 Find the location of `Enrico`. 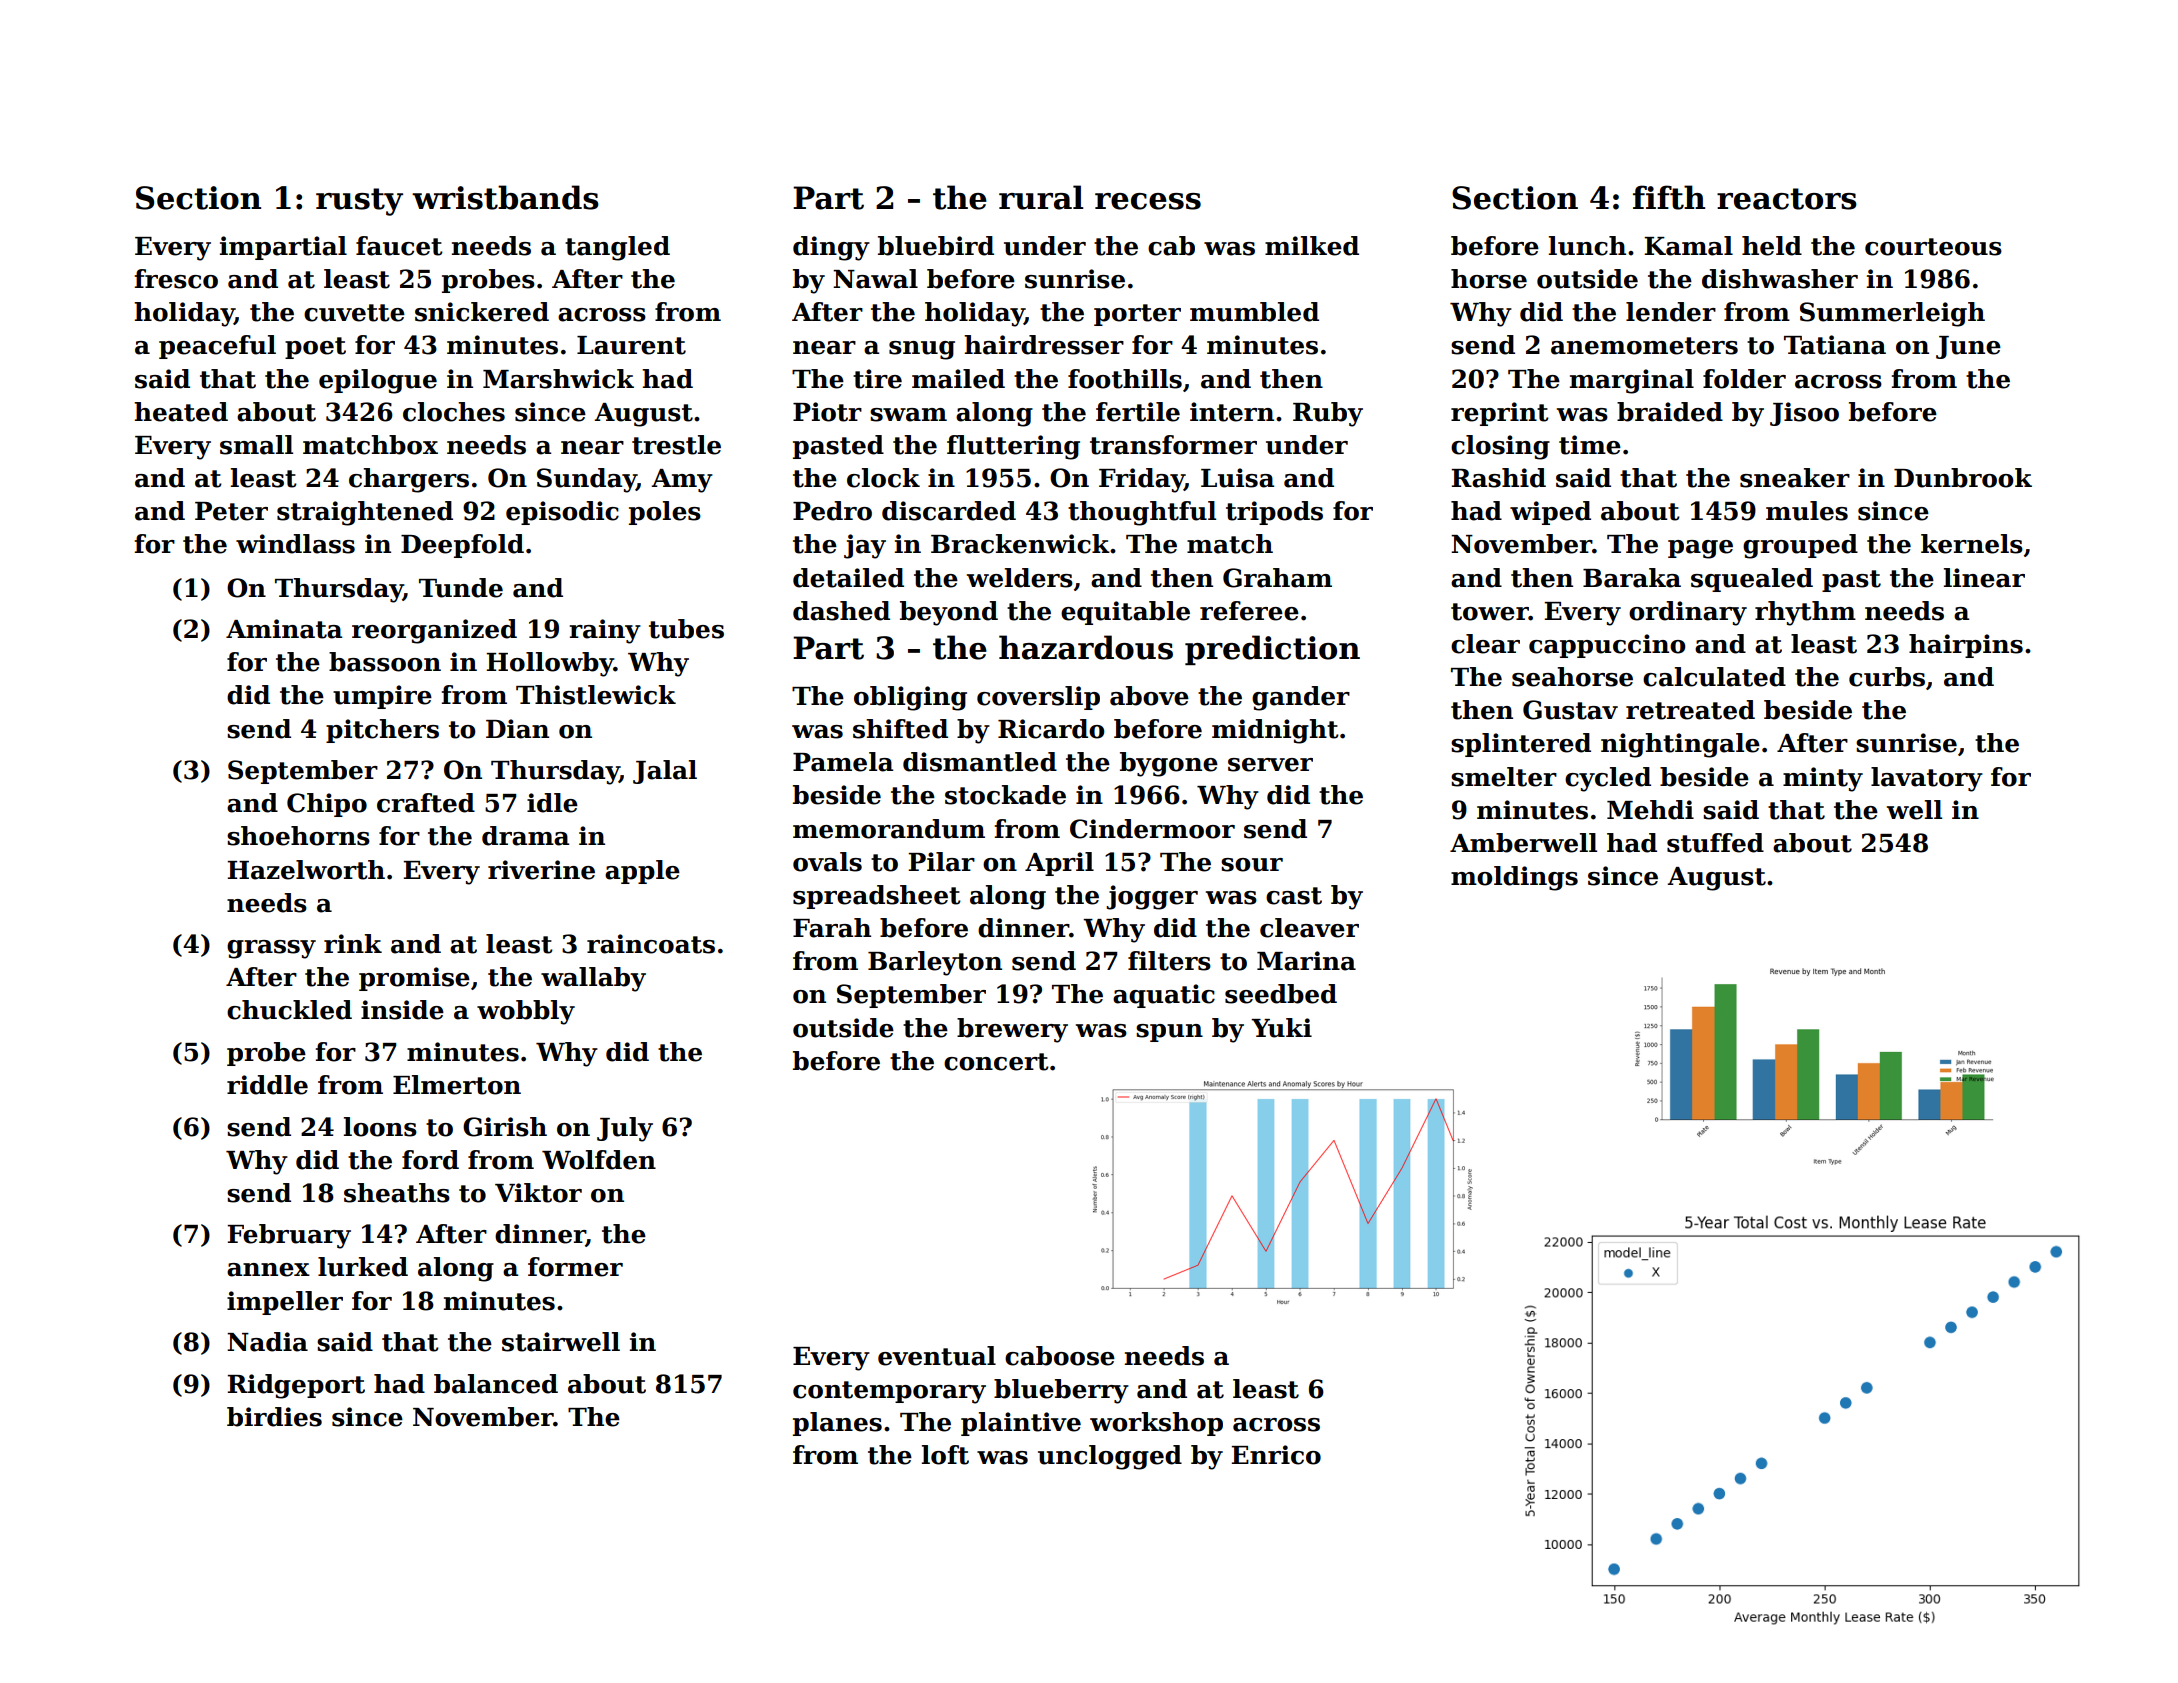

Enrico is located at coordinates (1276, 1455).
